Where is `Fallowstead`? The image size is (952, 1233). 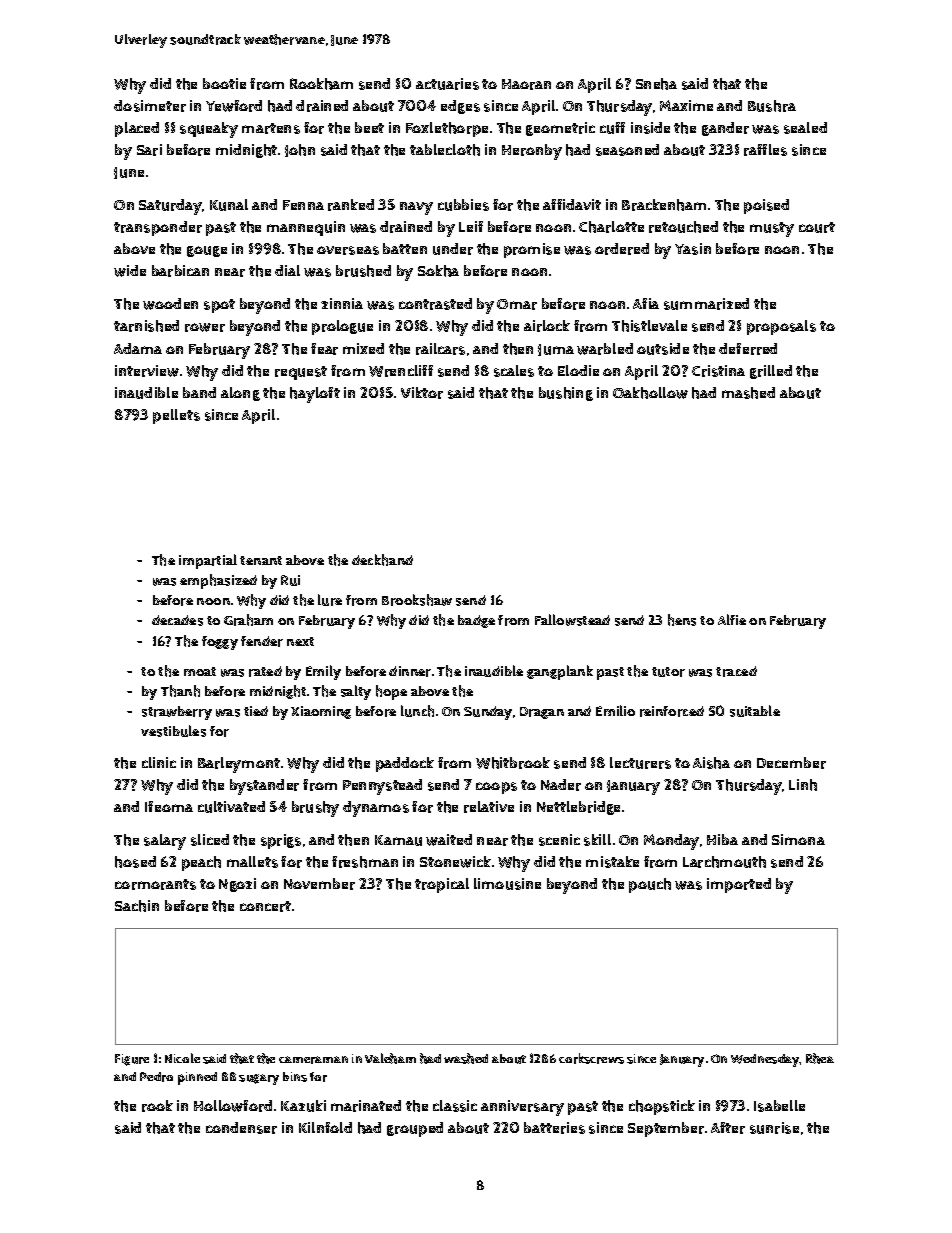
Fallowstead is located at coordinates (572, 620).
